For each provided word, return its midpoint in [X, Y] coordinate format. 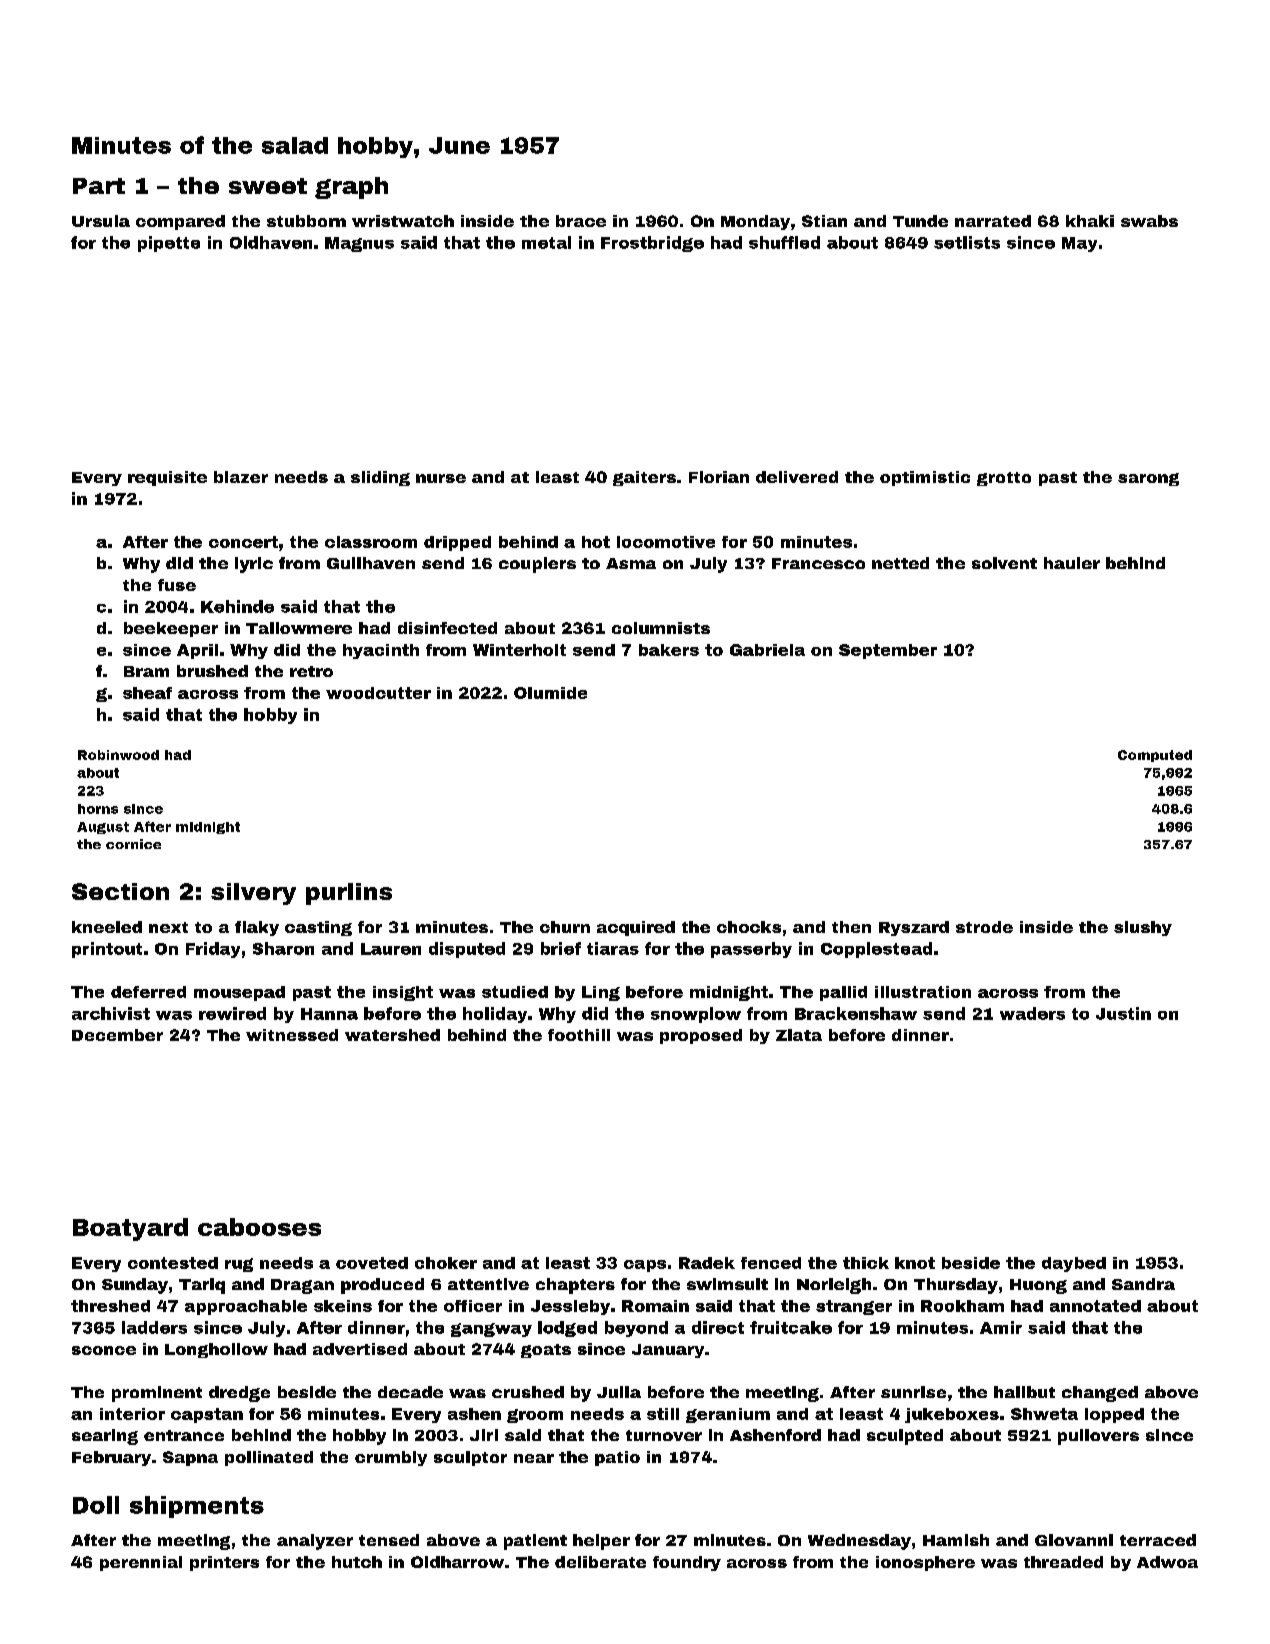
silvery [253, 894]
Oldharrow [457, 1562]
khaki [1090, 221]
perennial [141, 1563]
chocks [749, 927]
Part [99, 186]
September [888, 651]
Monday [755, 222]
